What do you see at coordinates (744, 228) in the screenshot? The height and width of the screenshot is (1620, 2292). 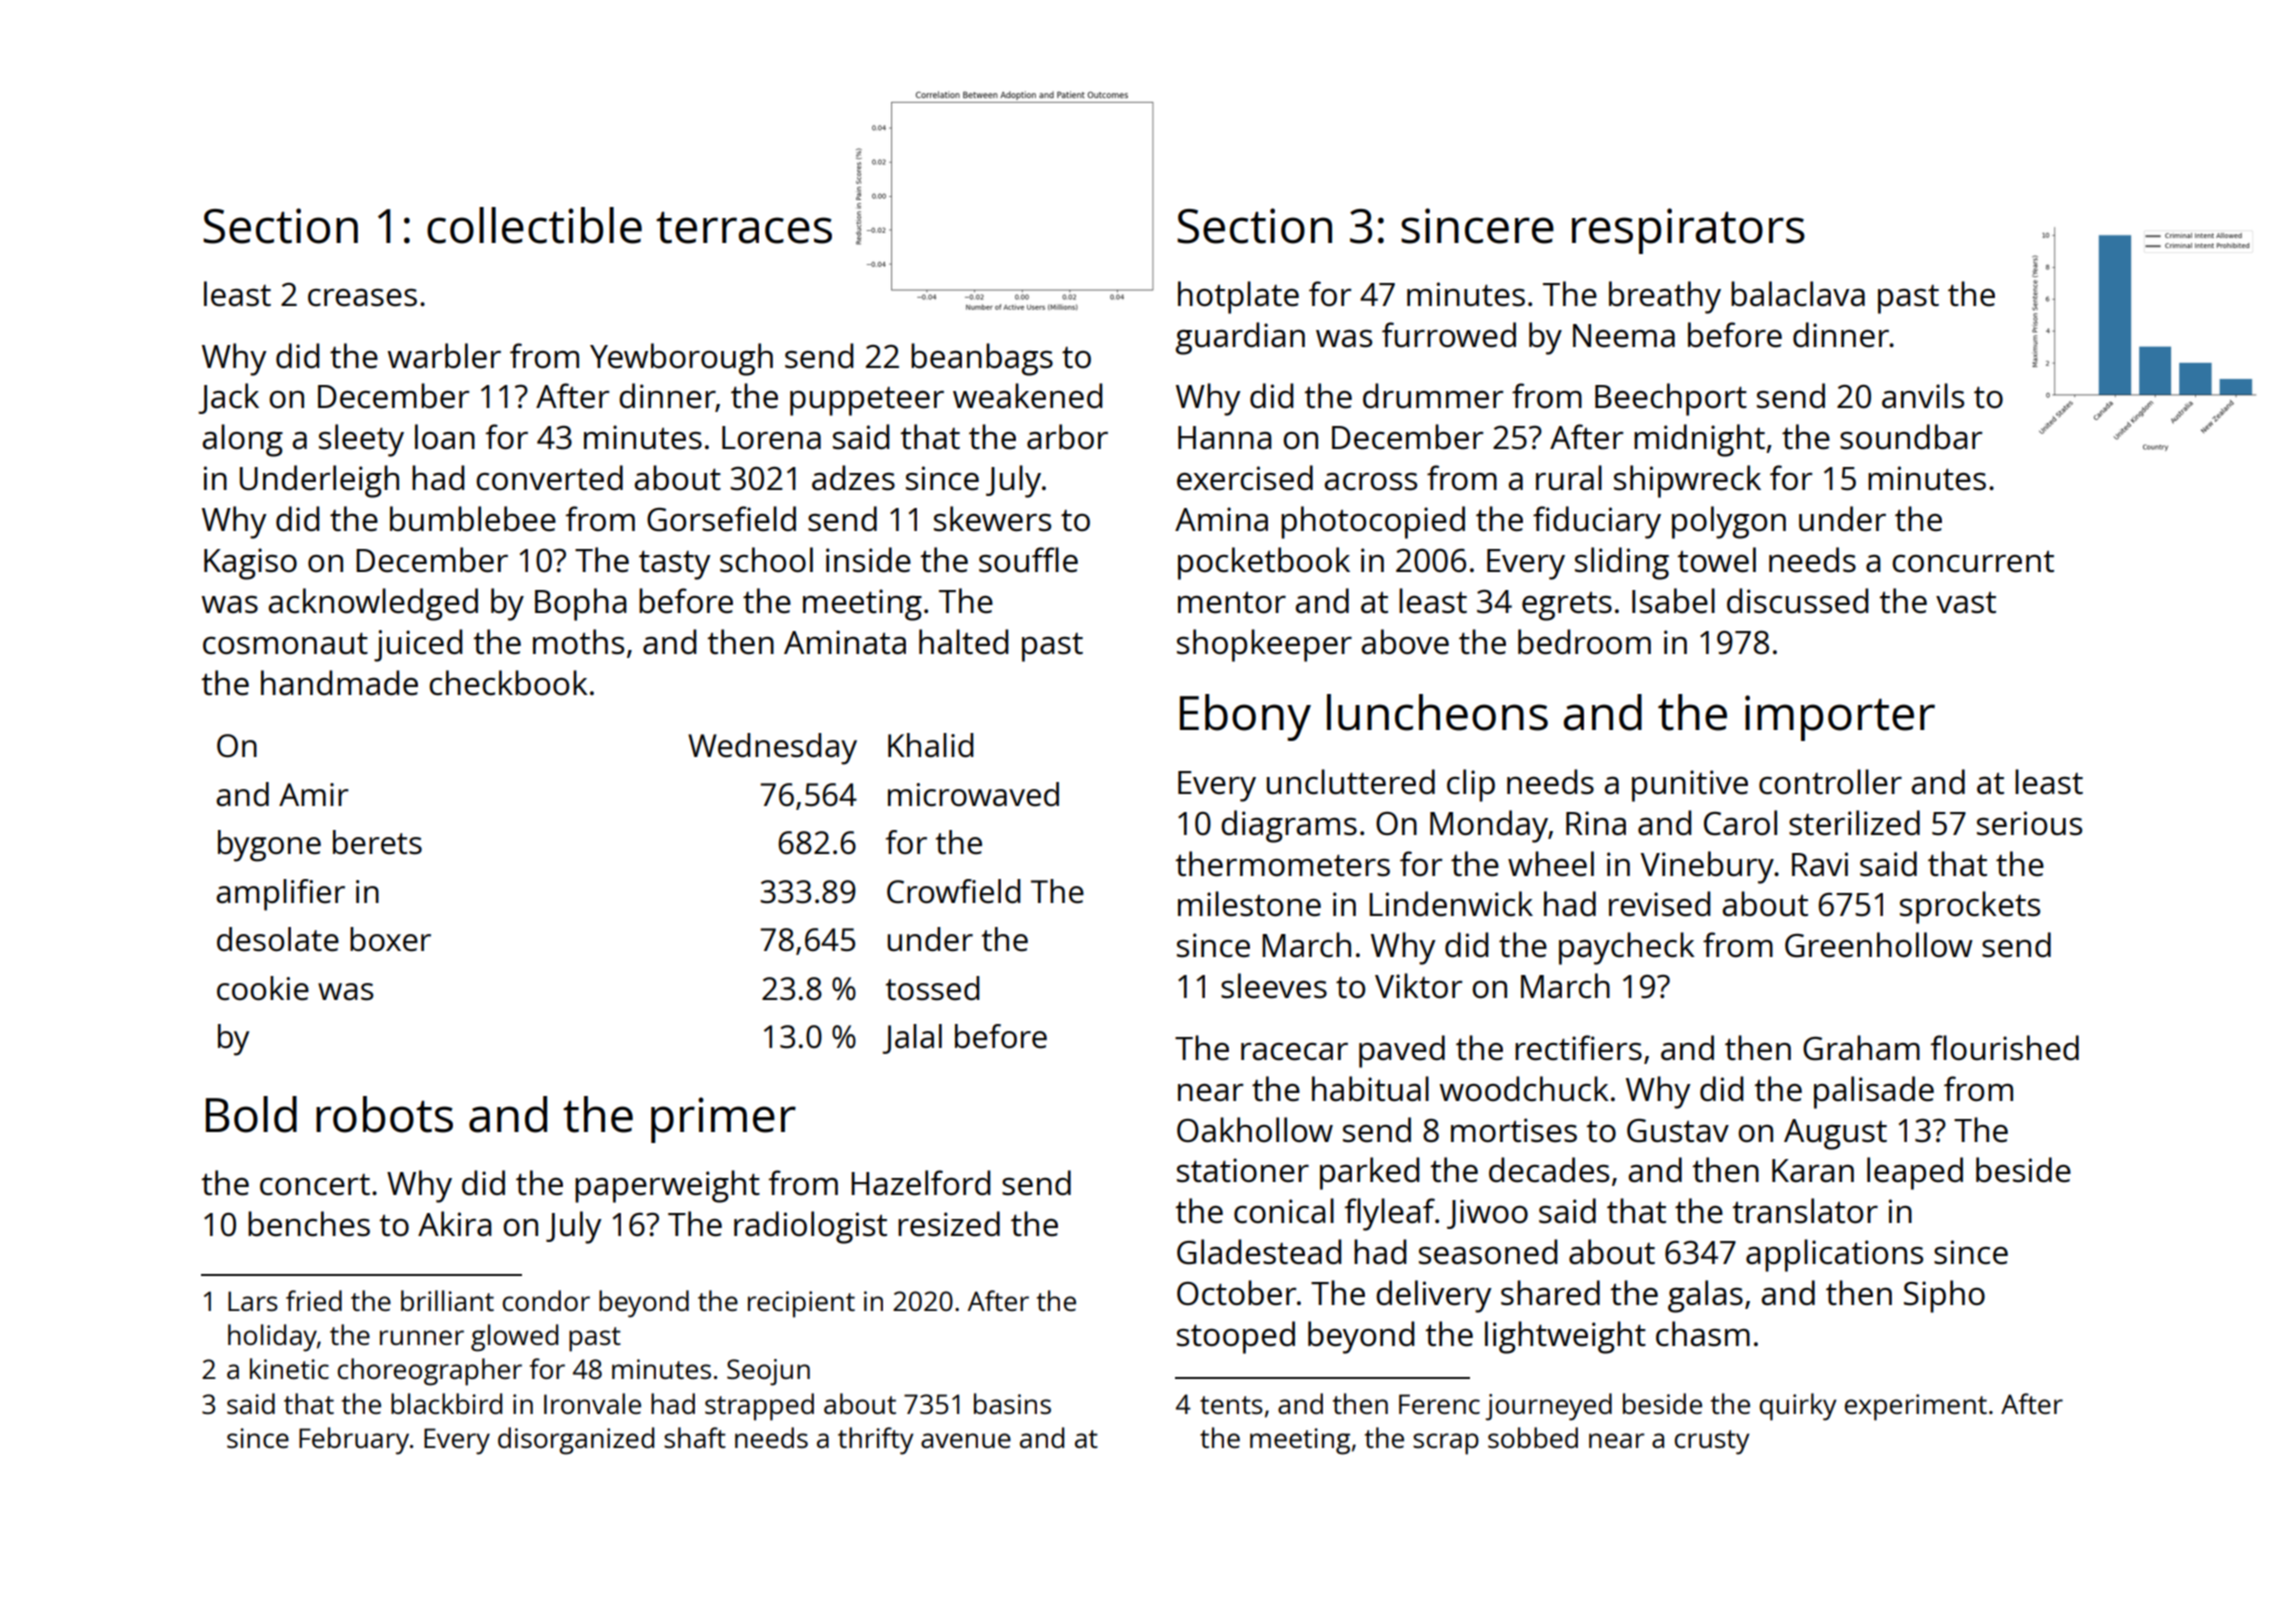 I see `terraces` at bounding box center [744, 228].
